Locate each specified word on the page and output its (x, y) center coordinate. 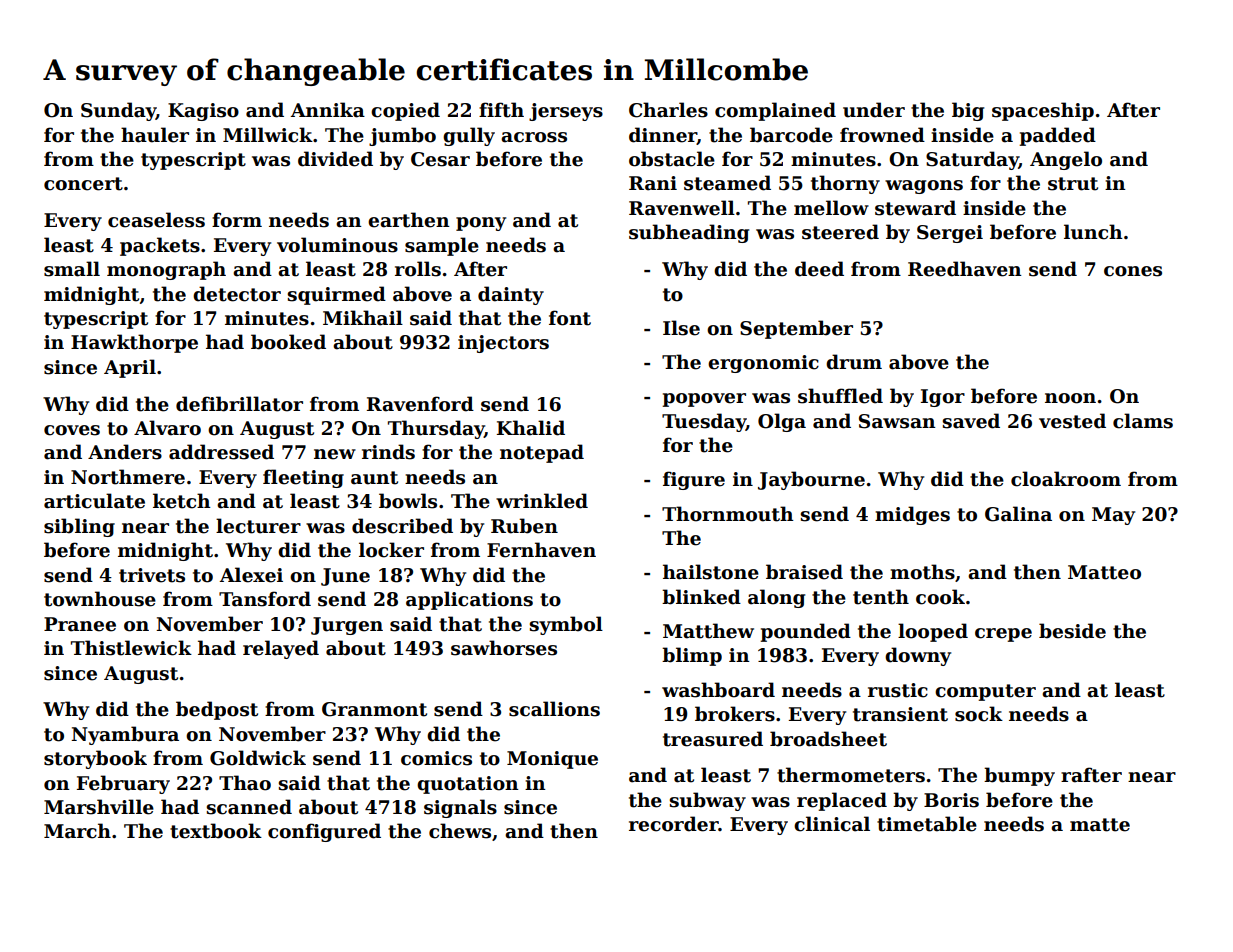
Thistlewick (131, 648)
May (1113, 516)
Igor (943, 398)
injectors (503, 344)
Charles (668, 110)
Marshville (99, 807)
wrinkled (542, 501)
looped (933, 632)
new (335, 454)
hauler (155, 135)
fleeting (303, 478)
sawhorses (504, 648)
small (72, 269)
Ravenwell (682, 208)
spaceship (1043, 111)
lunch (1093, 232)
